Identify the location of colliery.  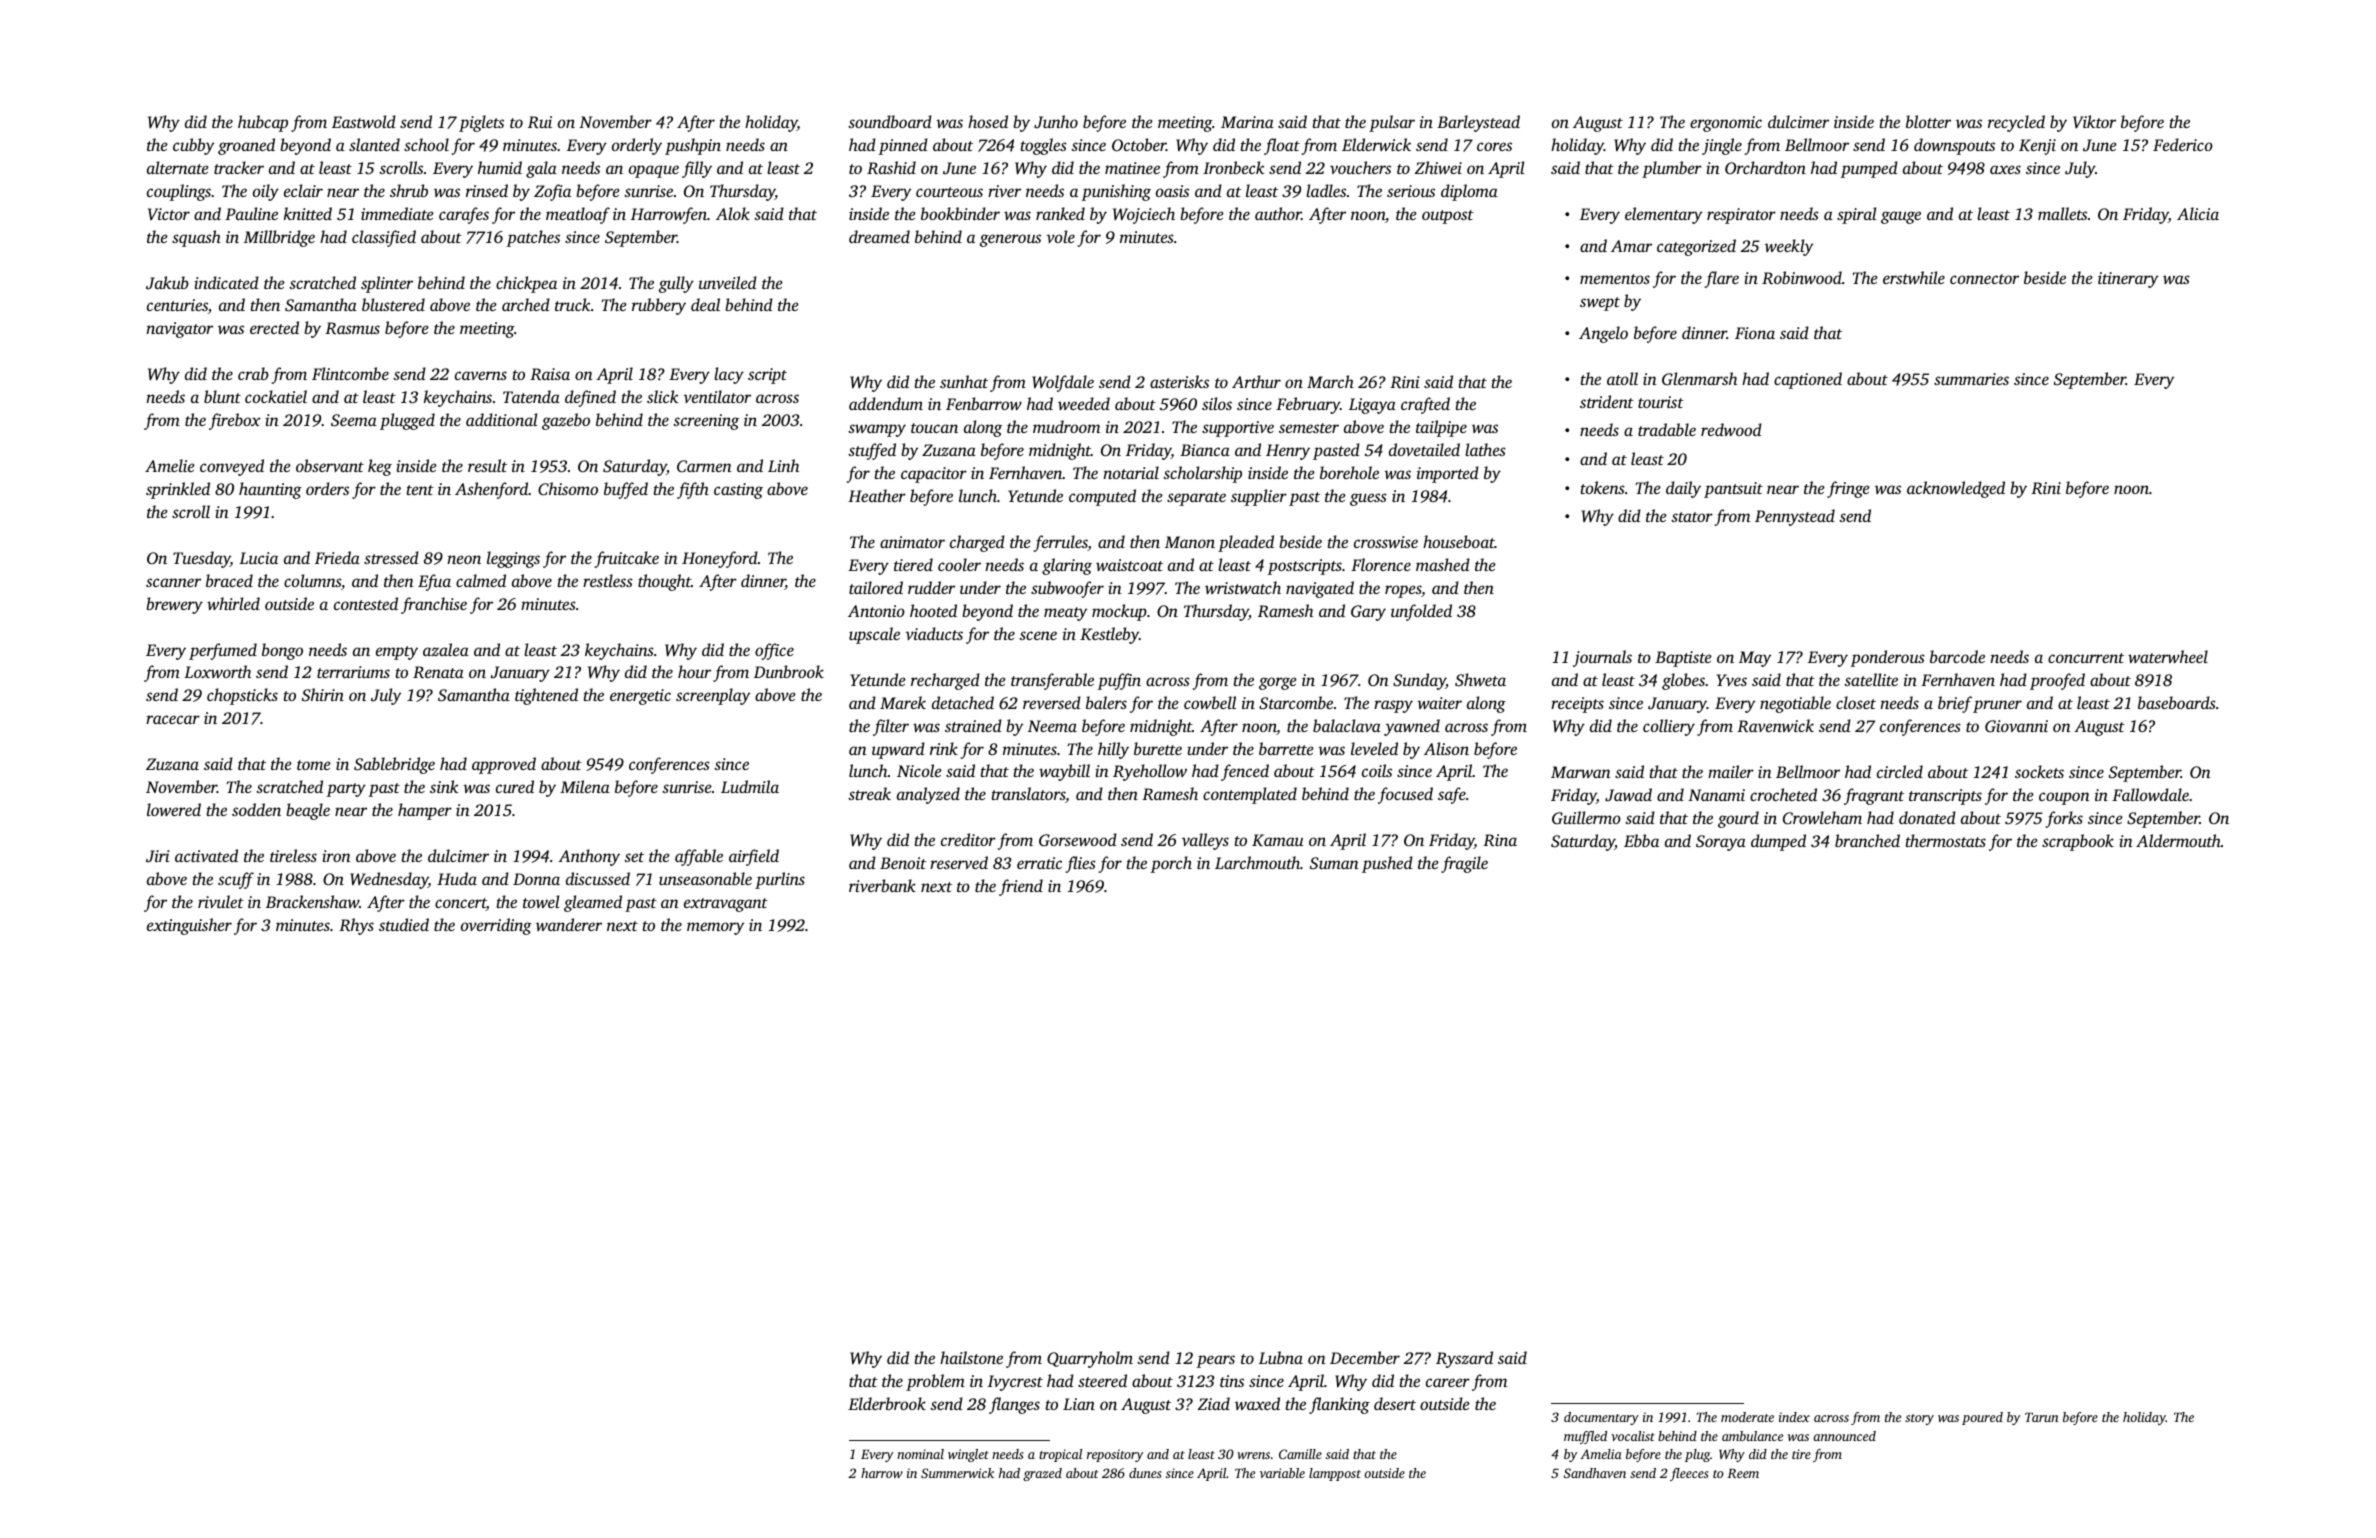
(1669, 727).
